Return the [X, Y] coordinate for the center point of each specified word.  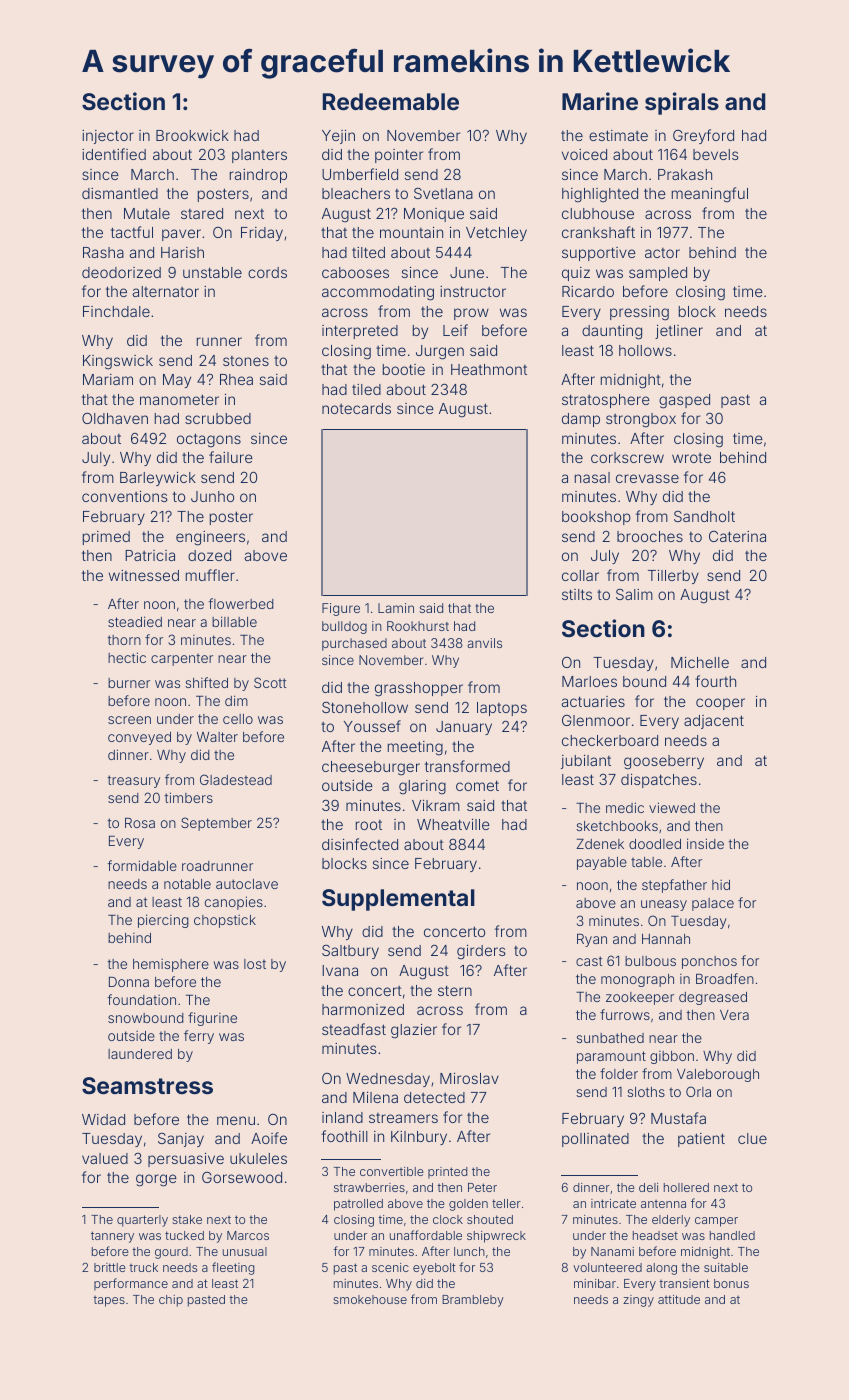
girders [481, 952]
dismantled [120, 193]
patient [701, 1140]
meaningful [710, 195]
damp [581, 420]
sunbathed [610, 1038]
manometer [179, 399]
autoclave [247, 884]
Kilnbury [419, 1138]
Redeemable [391, 101]
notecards [356, 408]
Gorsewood [242, 1177]
